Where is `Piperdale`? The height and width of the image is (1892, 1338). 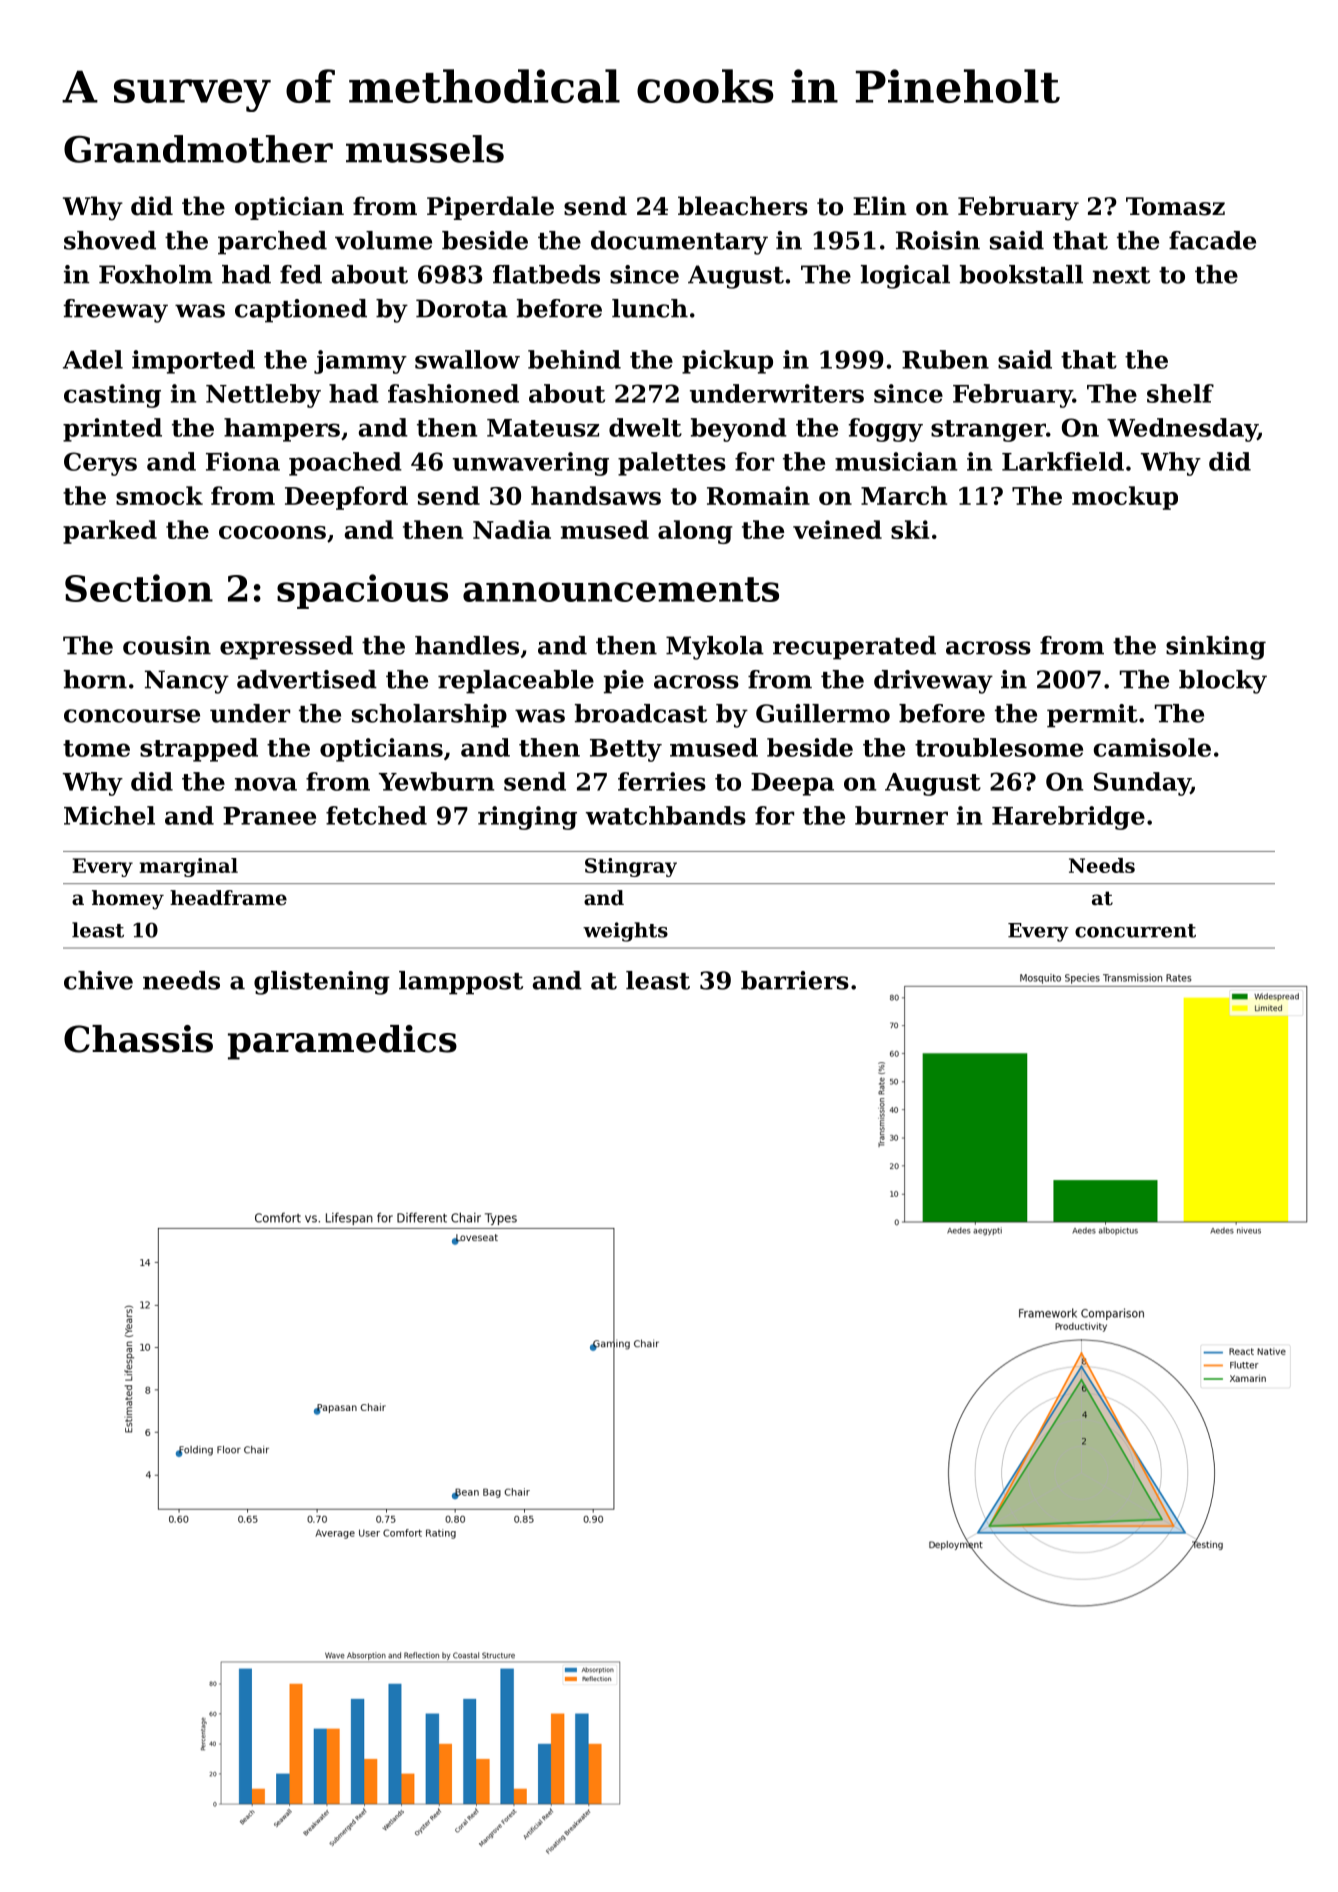
Piperdale is located at coordinates (490, 208).
